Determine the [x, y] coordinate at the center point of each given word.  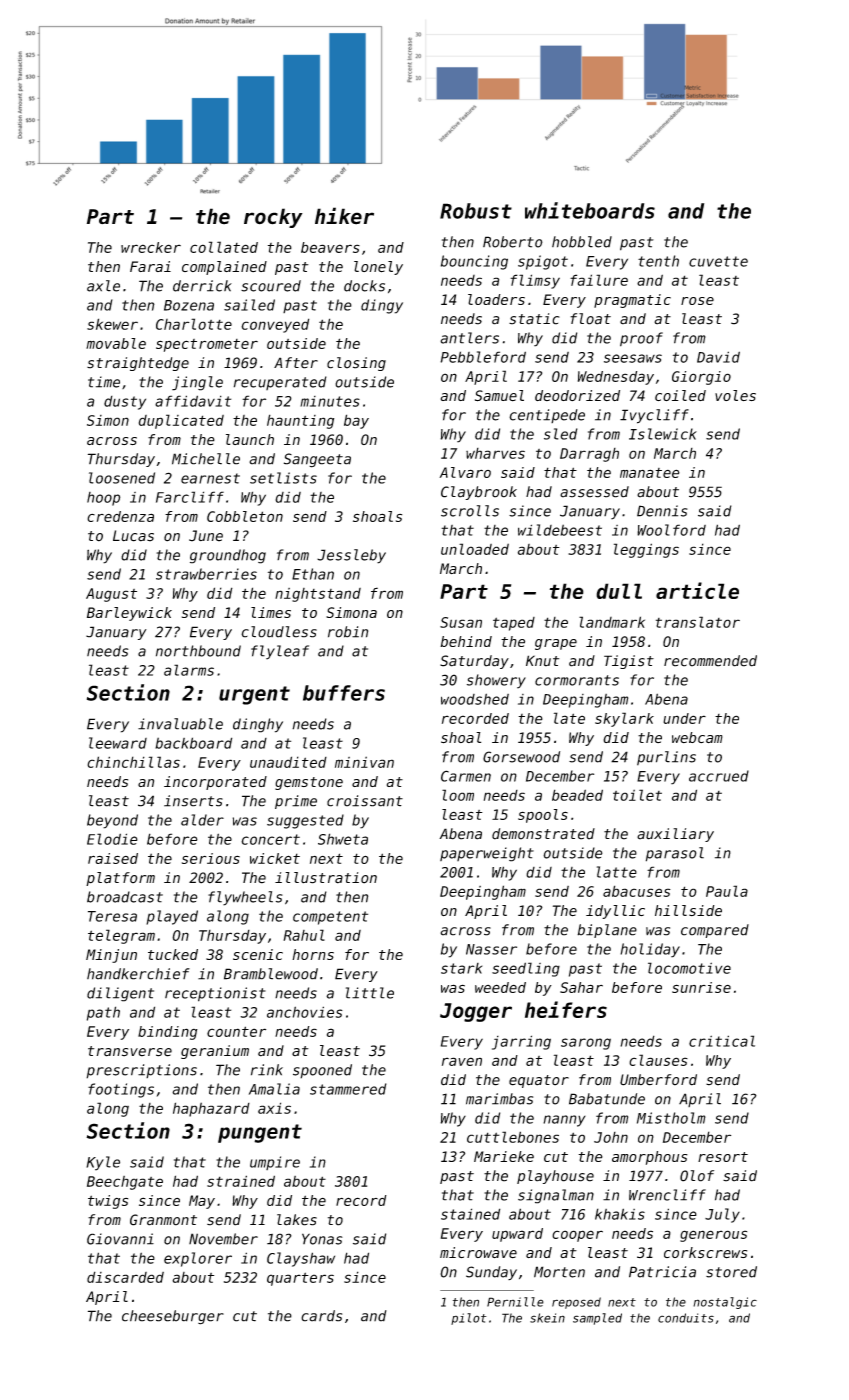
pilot [469, 1319]
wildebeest [560, 530]
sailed [249, 305]
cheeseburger [173, 1317]
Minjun [111, 956]
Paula [727, 891]
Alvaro [465, 472]
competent [330, 918]
